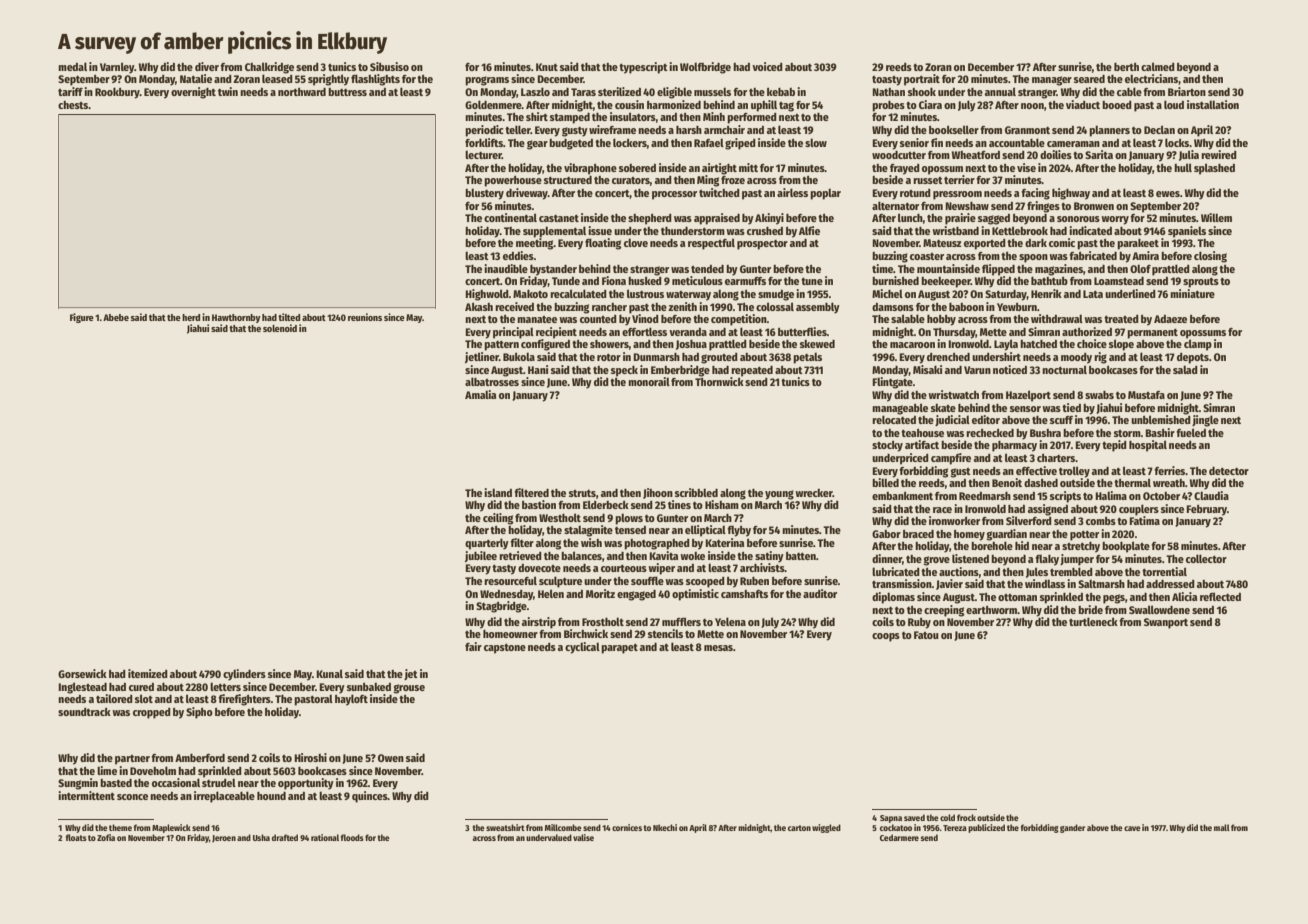 The height and width of the document is (924, 1308). Describe the element at coordinates (107, 770) in the document. I see `lime` at that location.
